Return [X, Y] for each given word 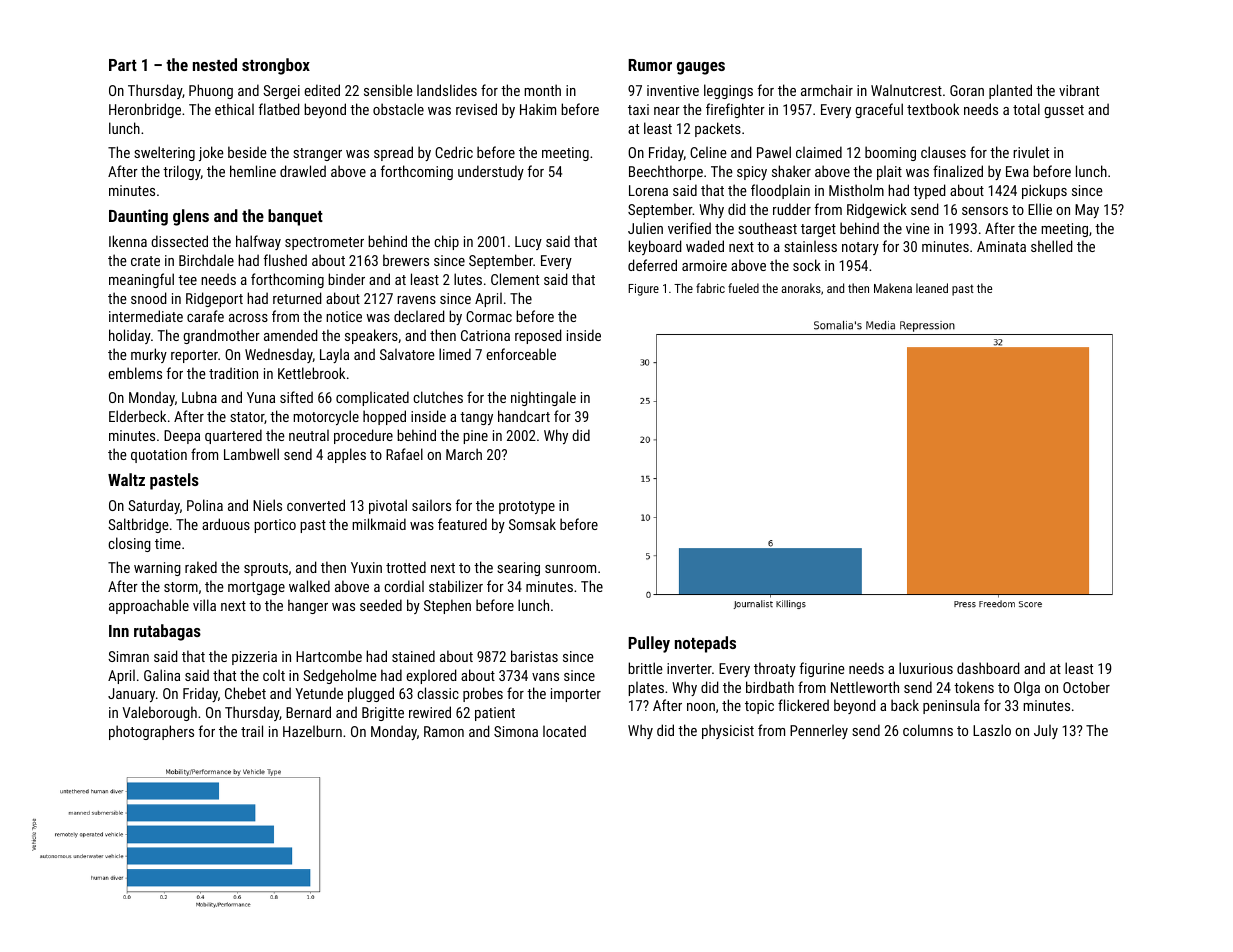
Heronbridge [145, 110]
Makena [893, 288]
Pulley [649, 644]
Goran [967, 90]
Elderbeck [137, 416]
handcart [524, 416]
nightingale [543, 398]
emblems [135, 373]
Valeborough [159, 713]
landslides [447, 90]
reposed [538, 336]
